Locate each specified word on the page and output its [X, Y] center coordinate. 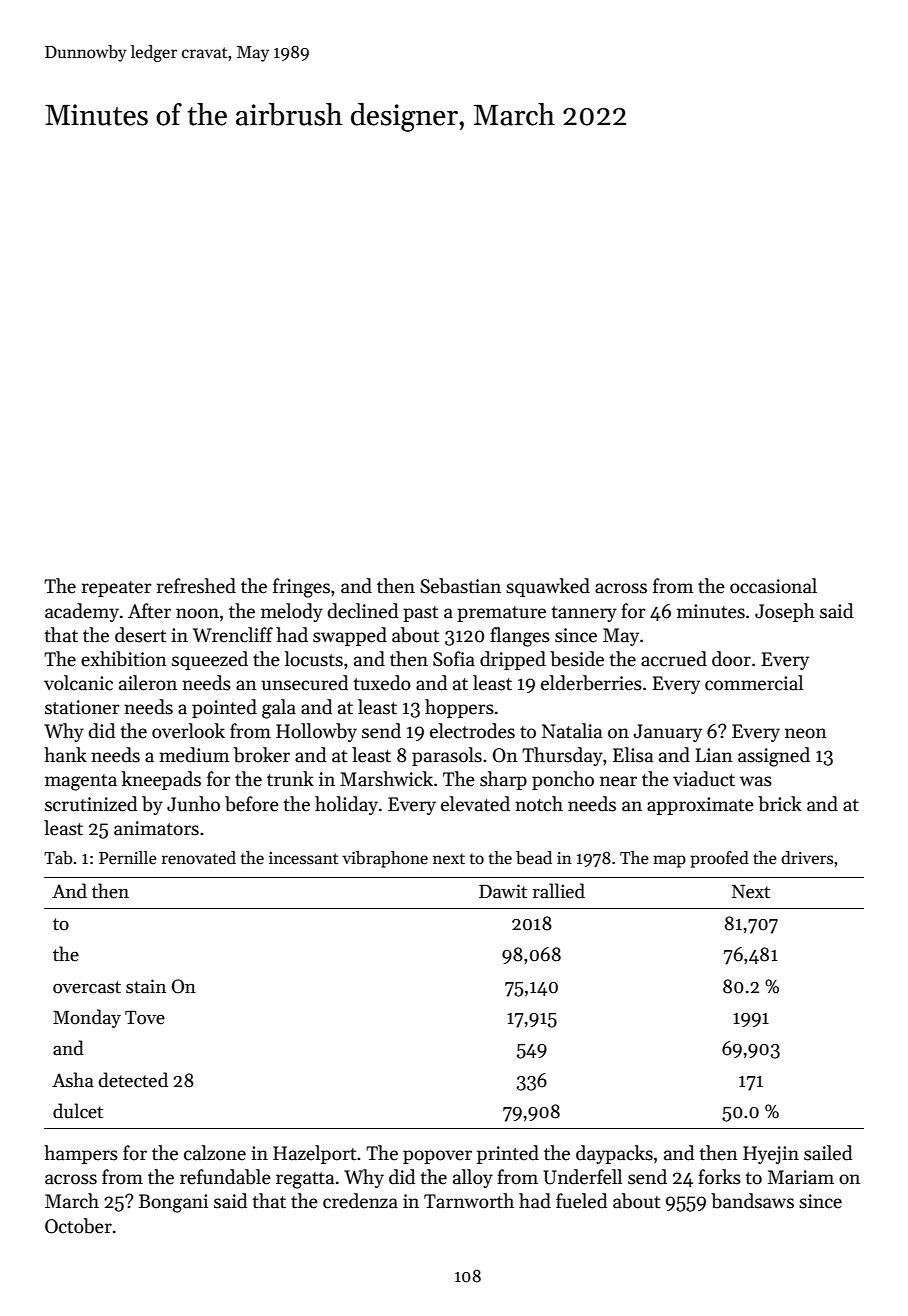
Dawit [503, 891]
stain [146, 986]
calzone [215, 1153]
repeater [117, 589]
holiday [346, 805]
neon [806, 733]
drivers [807, 858]
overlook [188, 731]
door [731, 659]
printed [508, 1154]
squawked [548, 587]
